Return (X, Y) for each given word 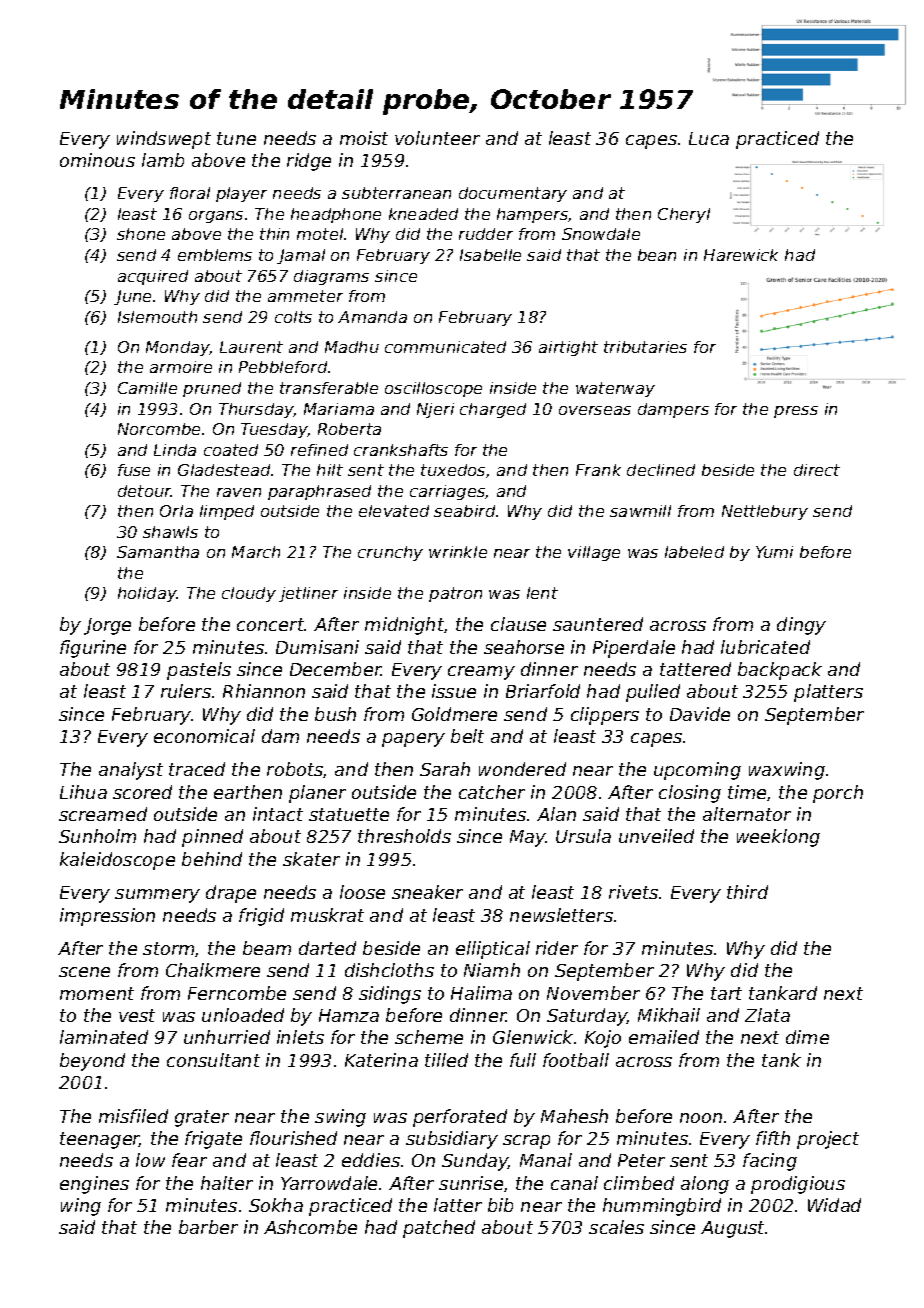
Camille (147, 388)
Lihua (83, 792)
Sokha (276, 1205)
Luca (709, 138)
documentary (513, 194)
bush (335, 714)
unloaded (243, 1015)
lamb (163, 160)
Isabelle (490, 255)
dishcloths (389, 970)
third (747, 892)
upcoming (697, 771)
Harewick (741, 255)
